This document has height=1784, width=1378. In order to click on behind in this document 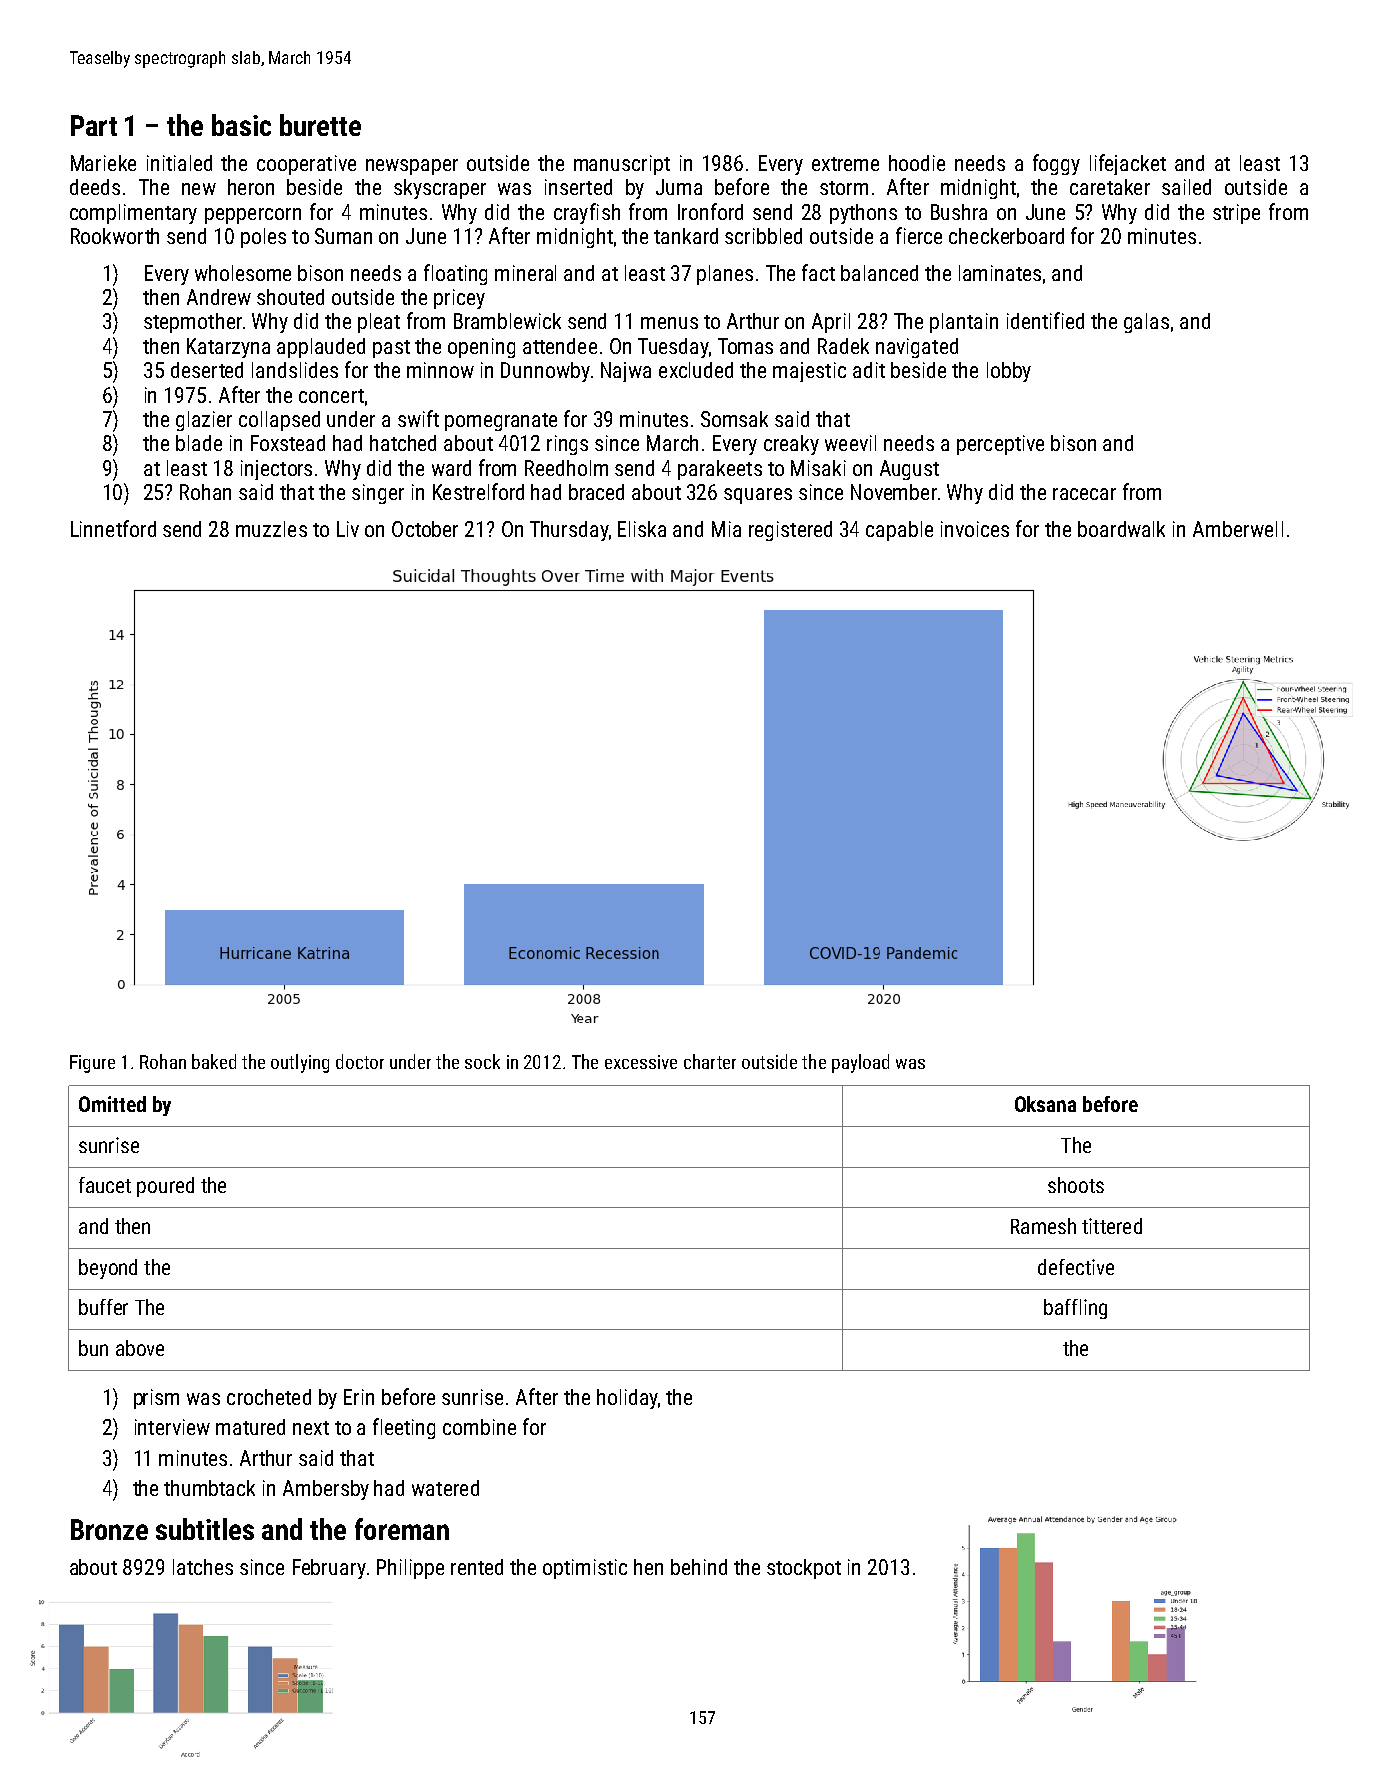, I will do `click(699, 1567)`.
